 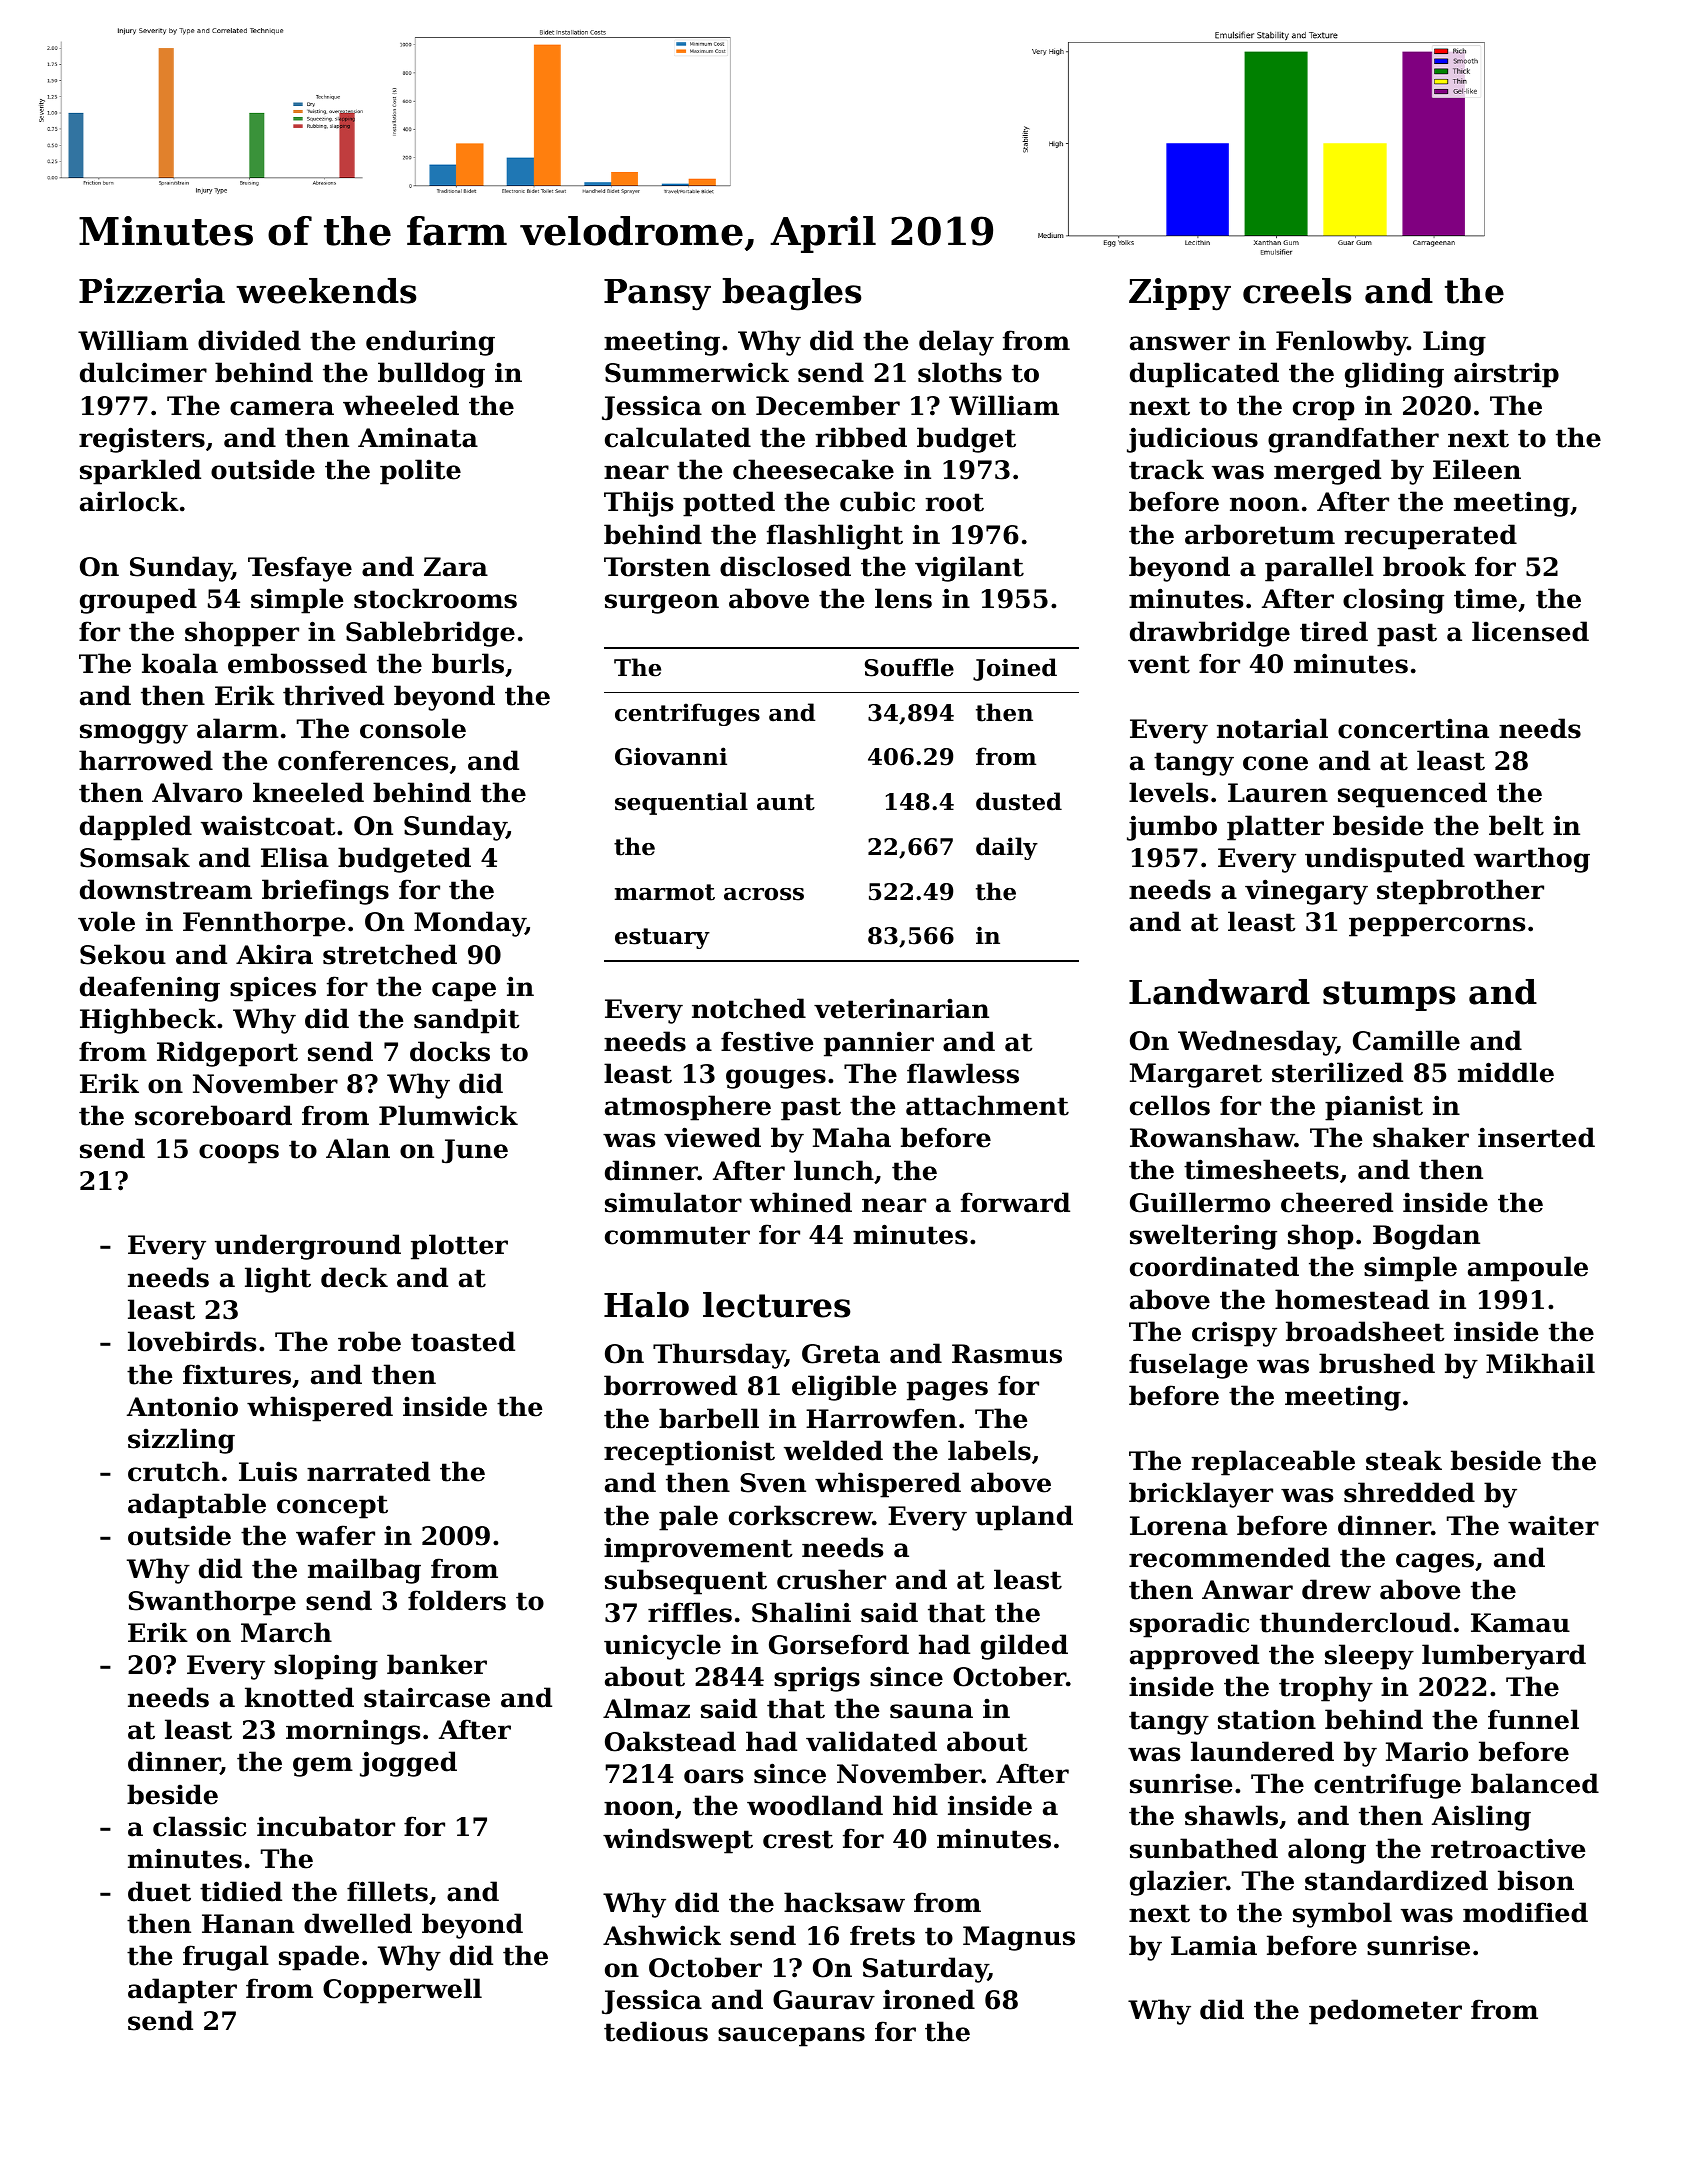 I want to click on airstrip, so click(x=1506, y=375).
